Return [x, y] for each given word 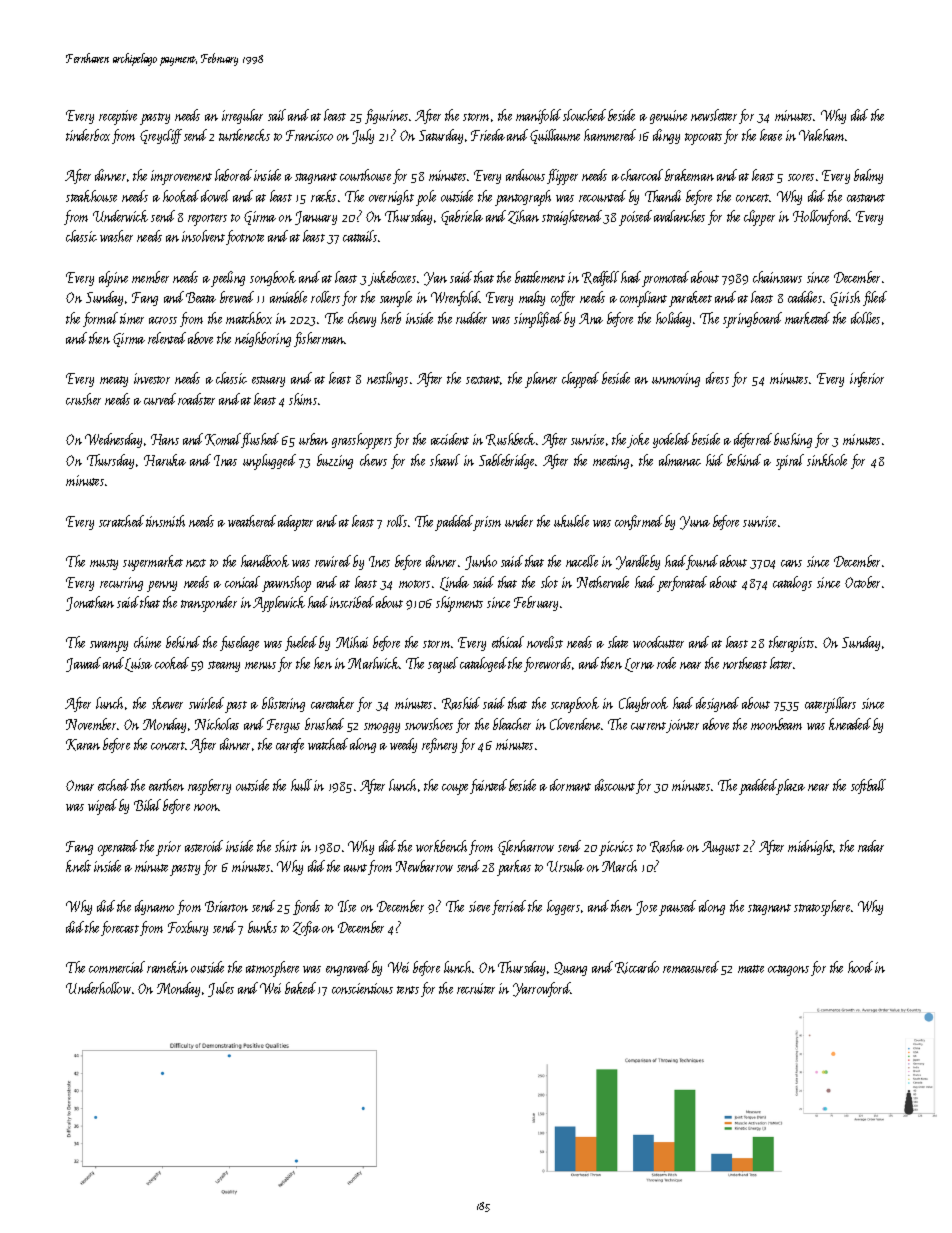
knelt [78, 866]
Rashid [461, 703]
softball [868, 786]
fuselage [239, 643]
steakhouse [91, 196]
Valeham [822, 135]
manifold [538, 116]
